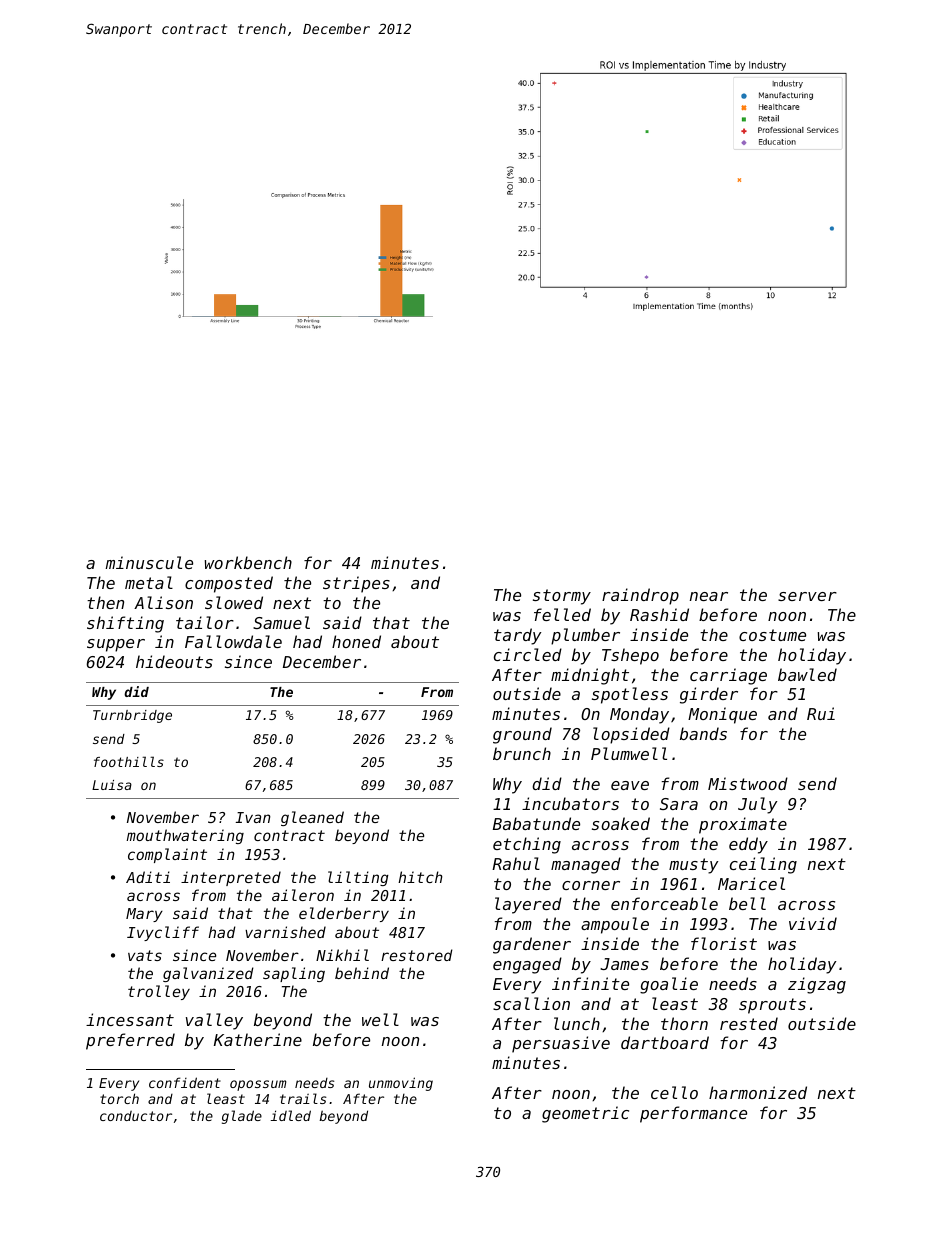  What do you see at coordinates (420, 877) in the screenshot?
I see `hitch` at bounding box center [420, 877].
